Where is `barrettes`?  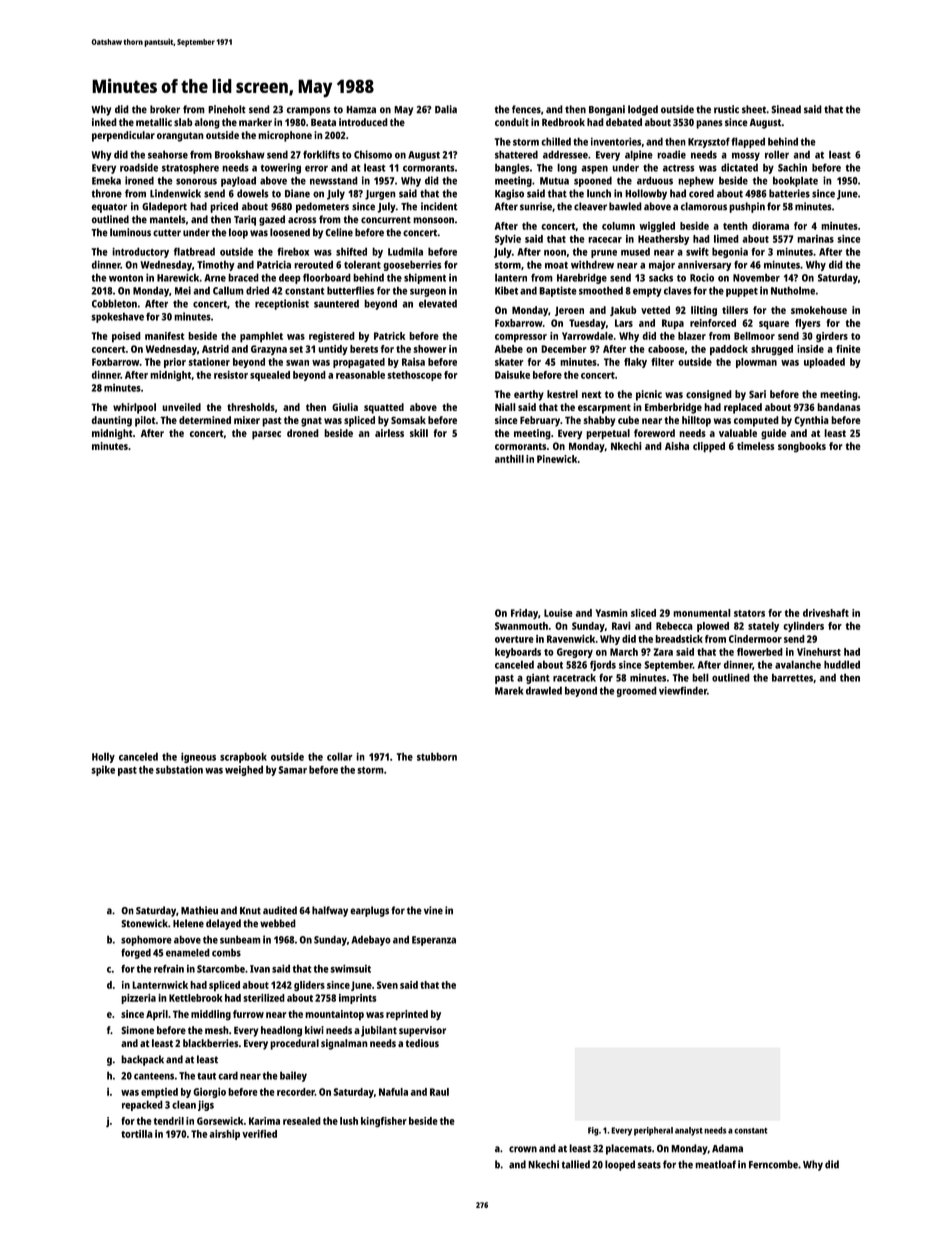 barrettes is located at coordinates (792, 677).
